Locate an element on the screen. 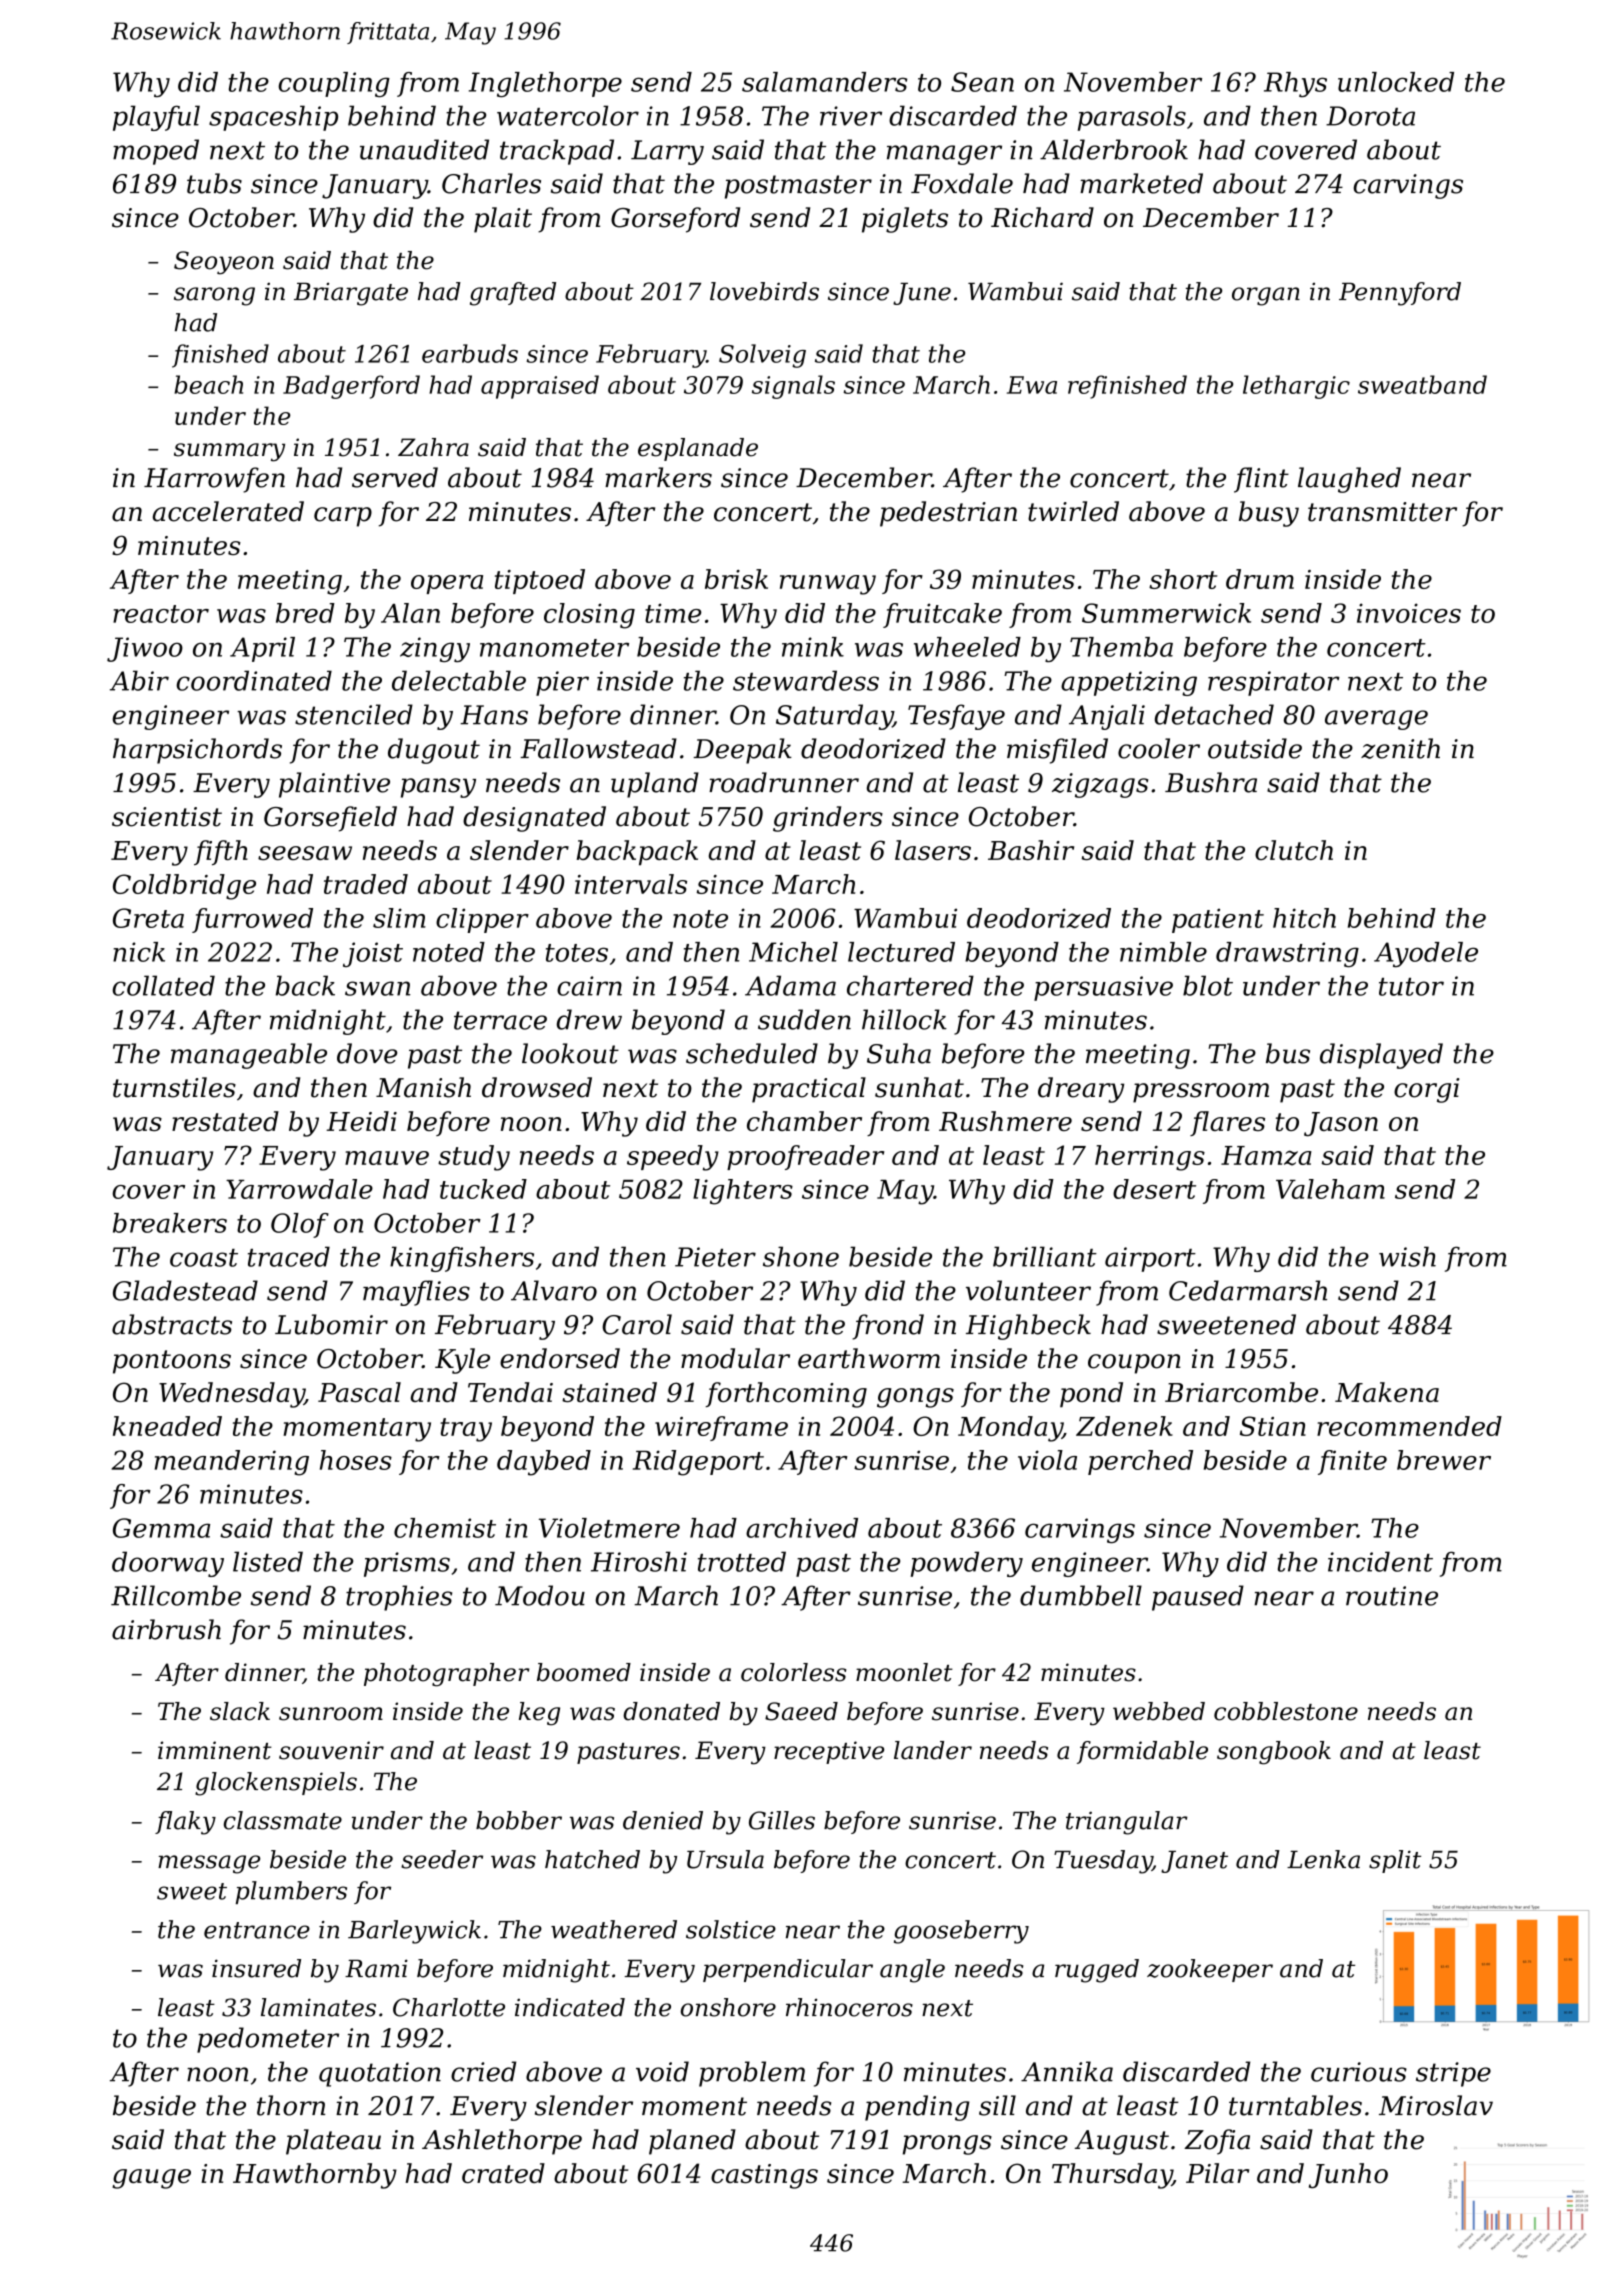 The height and width of the screenshot is (2292, 1620). perched is located at coordinates (1140, 1462).
